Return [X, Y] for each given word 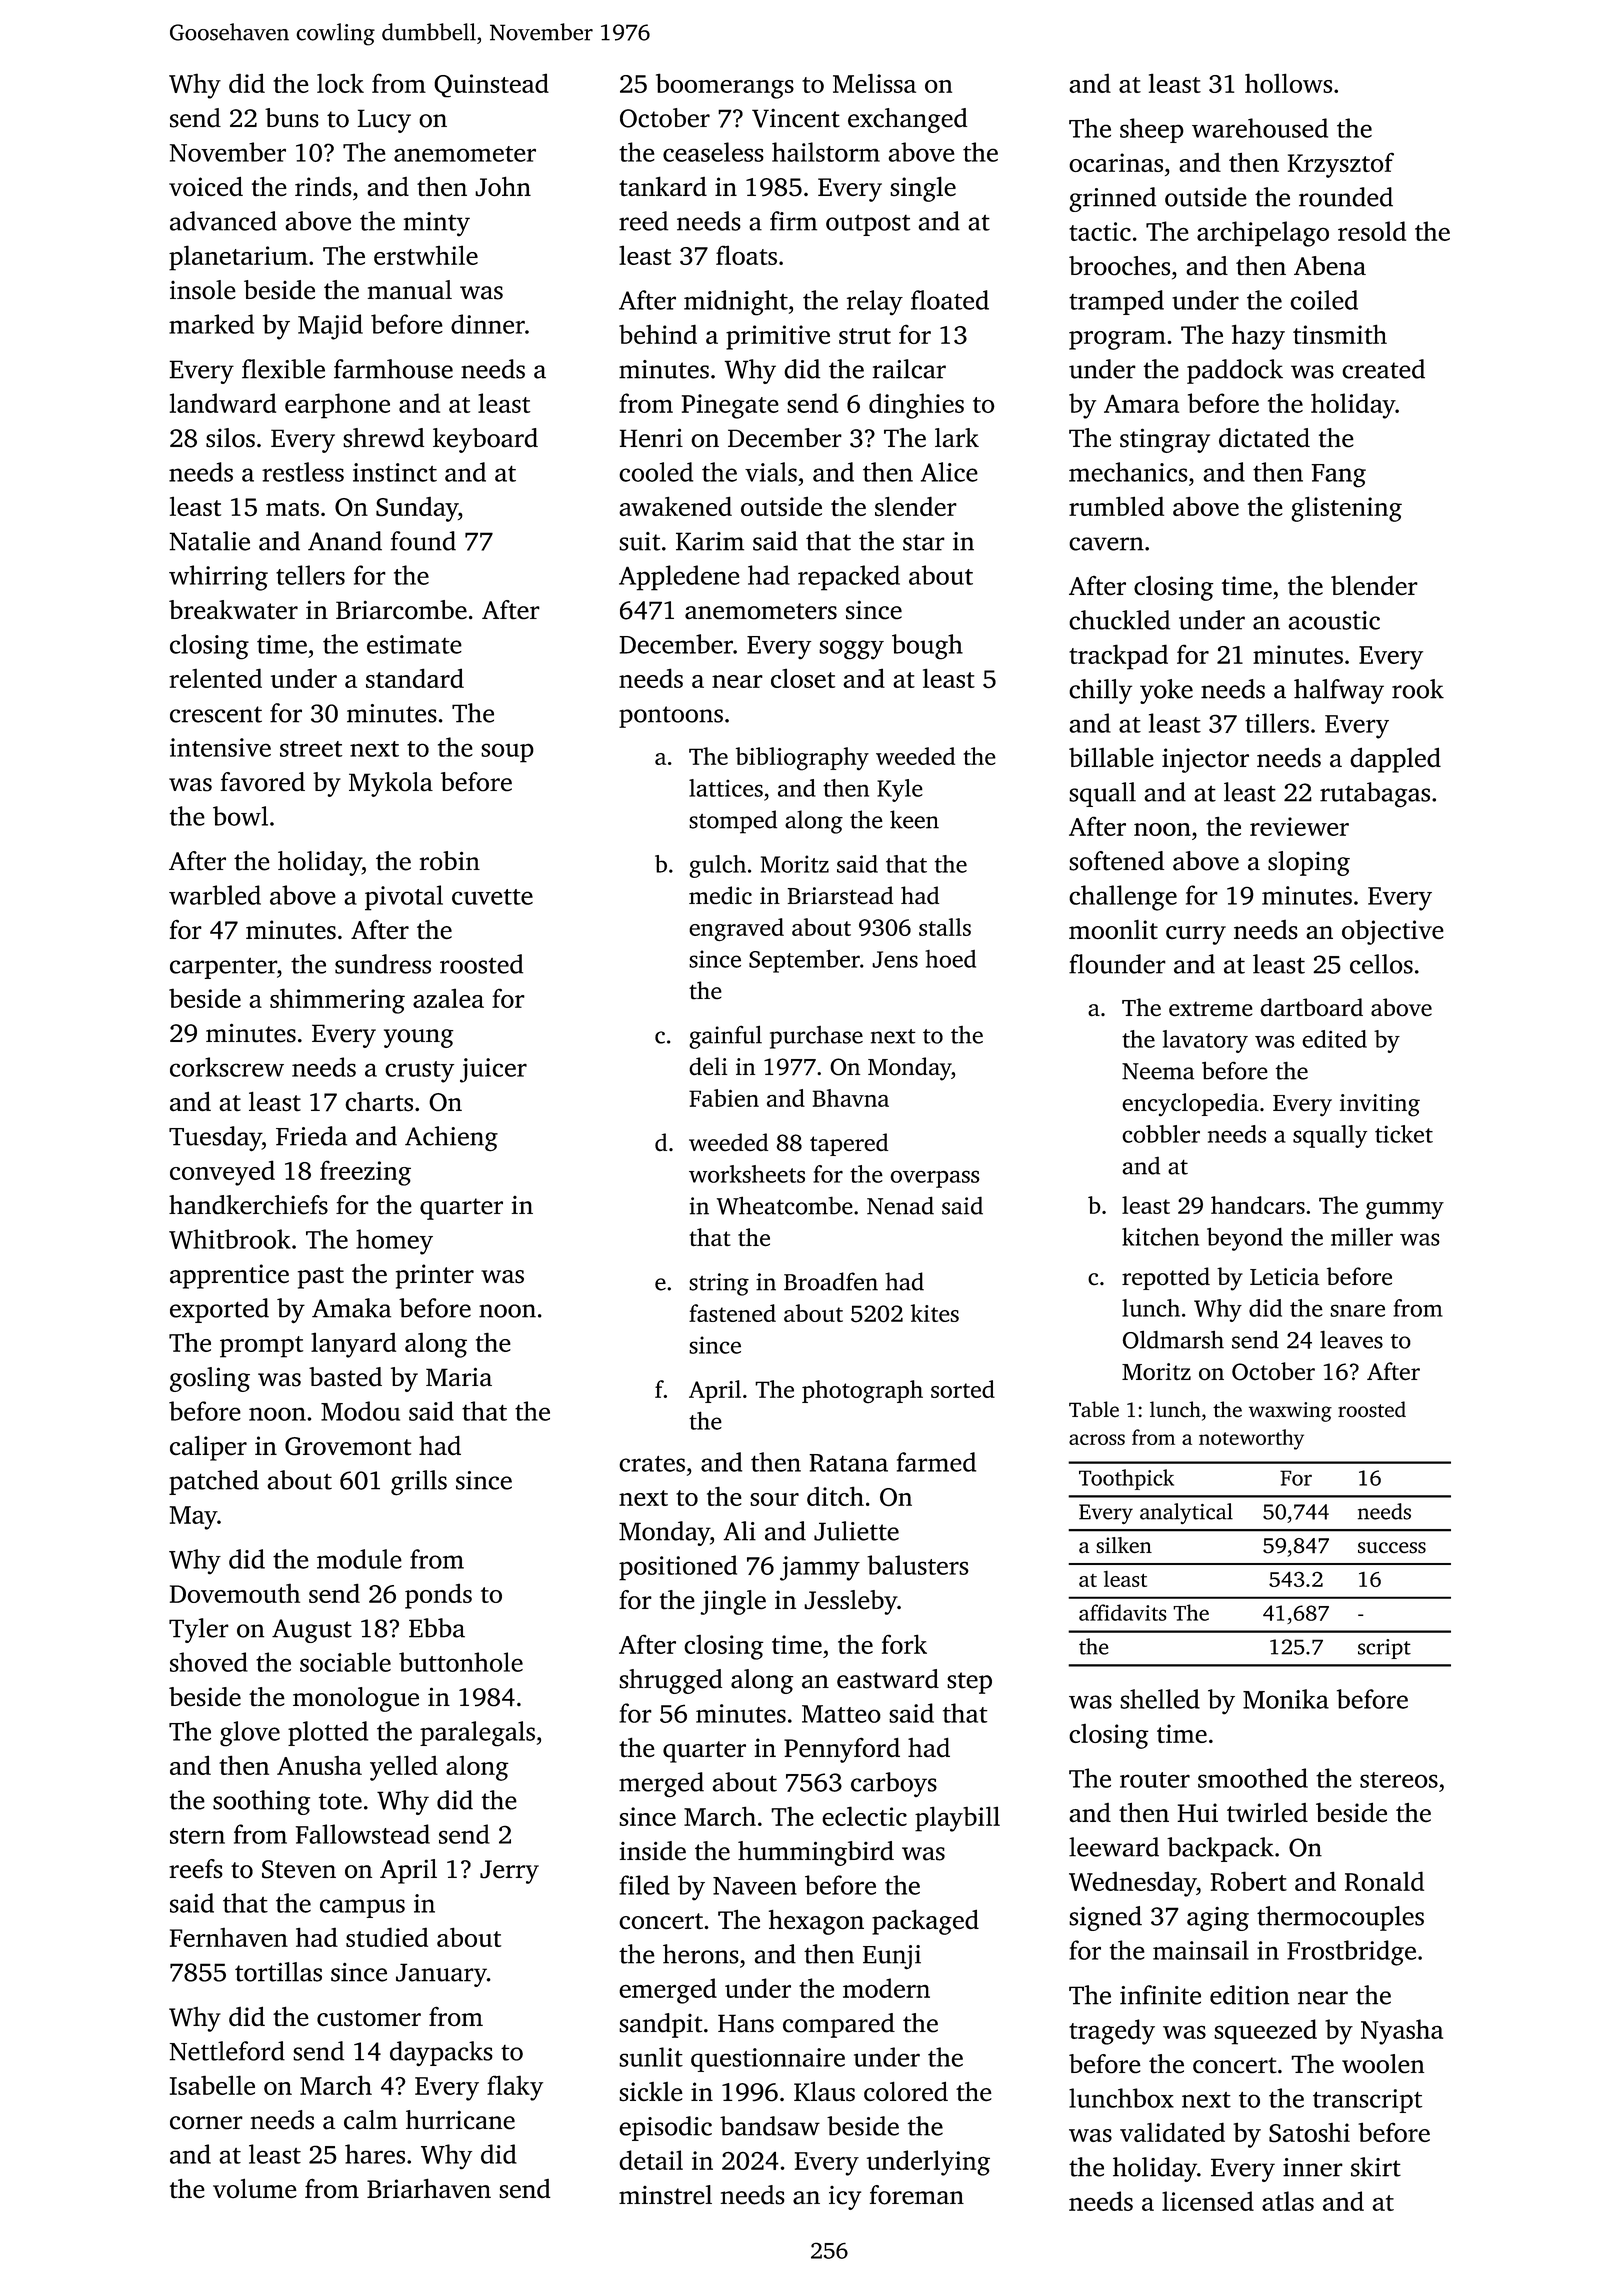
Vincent [796, 118]
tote [340, 1801]
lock [340, 83]
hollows [1288, 83]
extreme [1211, 1008]
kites [935, 1313]
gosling [210, 1379]
